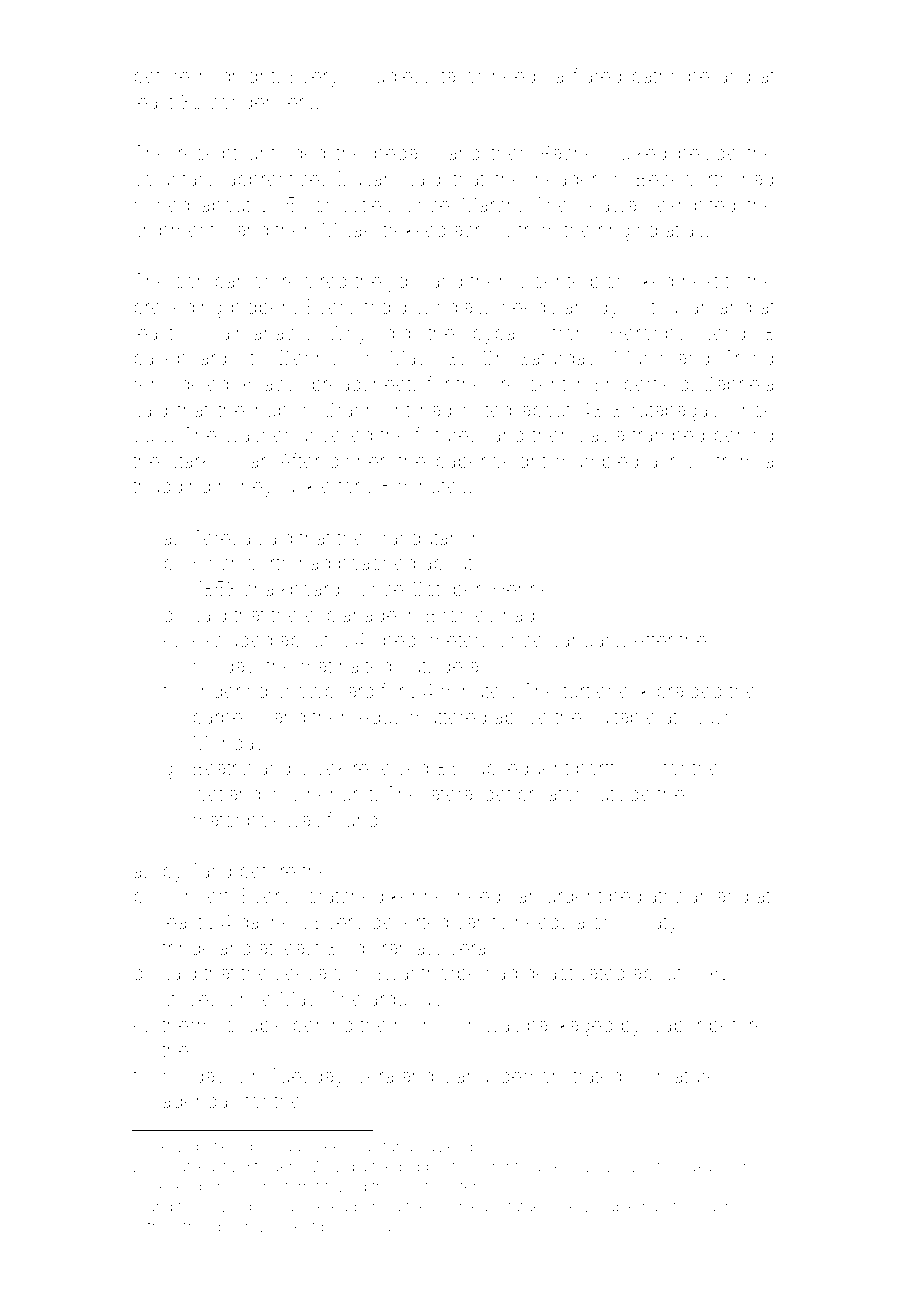 The width and height of the screenshot is (908, 1316). What do you see at coordinates (462, 76) in the screenshot?
I see `tailor` at bounding box center [462, 76].
